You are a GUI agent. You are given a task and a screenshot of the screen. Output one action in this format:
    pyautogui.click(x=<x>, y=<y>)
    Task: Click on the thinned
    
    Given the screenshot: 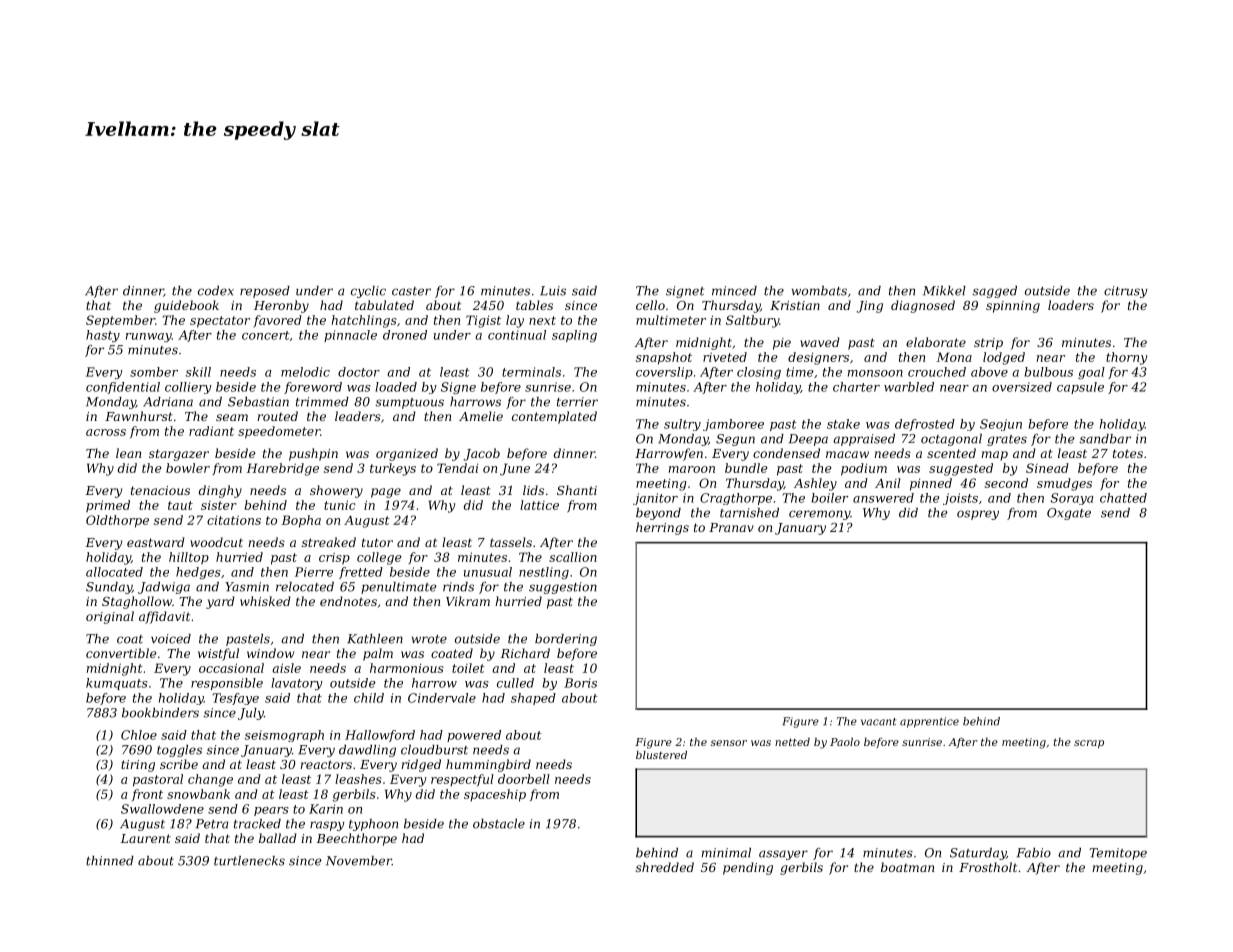 What is the action you would take?
    pyautogui.click(x=110, y=861)
